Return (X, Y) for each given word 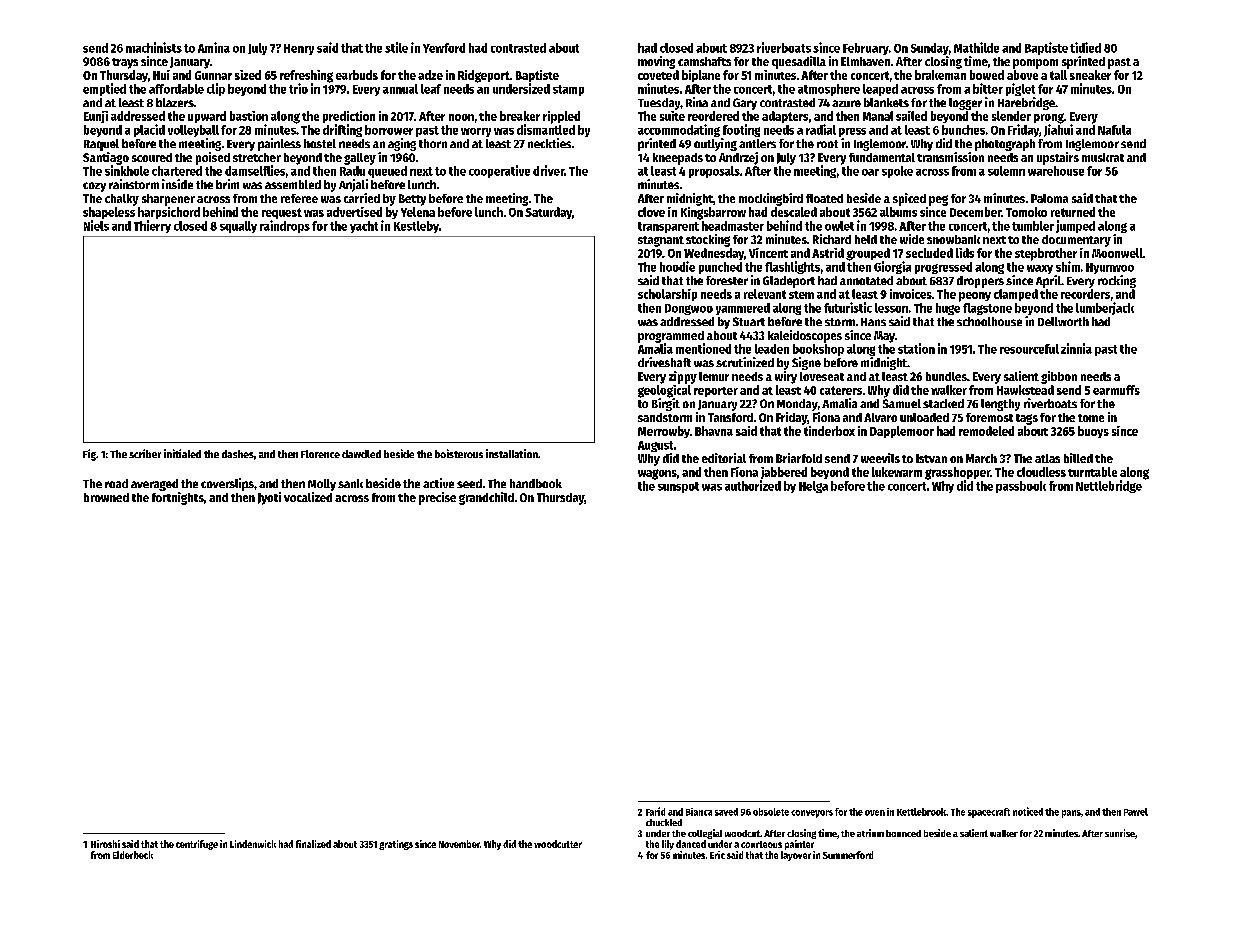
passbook (1021, 487)
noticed (1028, 811)
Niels (96, 225)
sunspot (678, 487)
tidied (1085, 47)
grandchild (486, 498)
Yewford (444, 48)
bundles (946, 376)
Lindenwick (253, 844)
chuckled (664, 822)
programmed (671, 337)
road (116, 483)
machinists (154, 47)
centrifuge (197, 845)
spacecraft (989, 813)
